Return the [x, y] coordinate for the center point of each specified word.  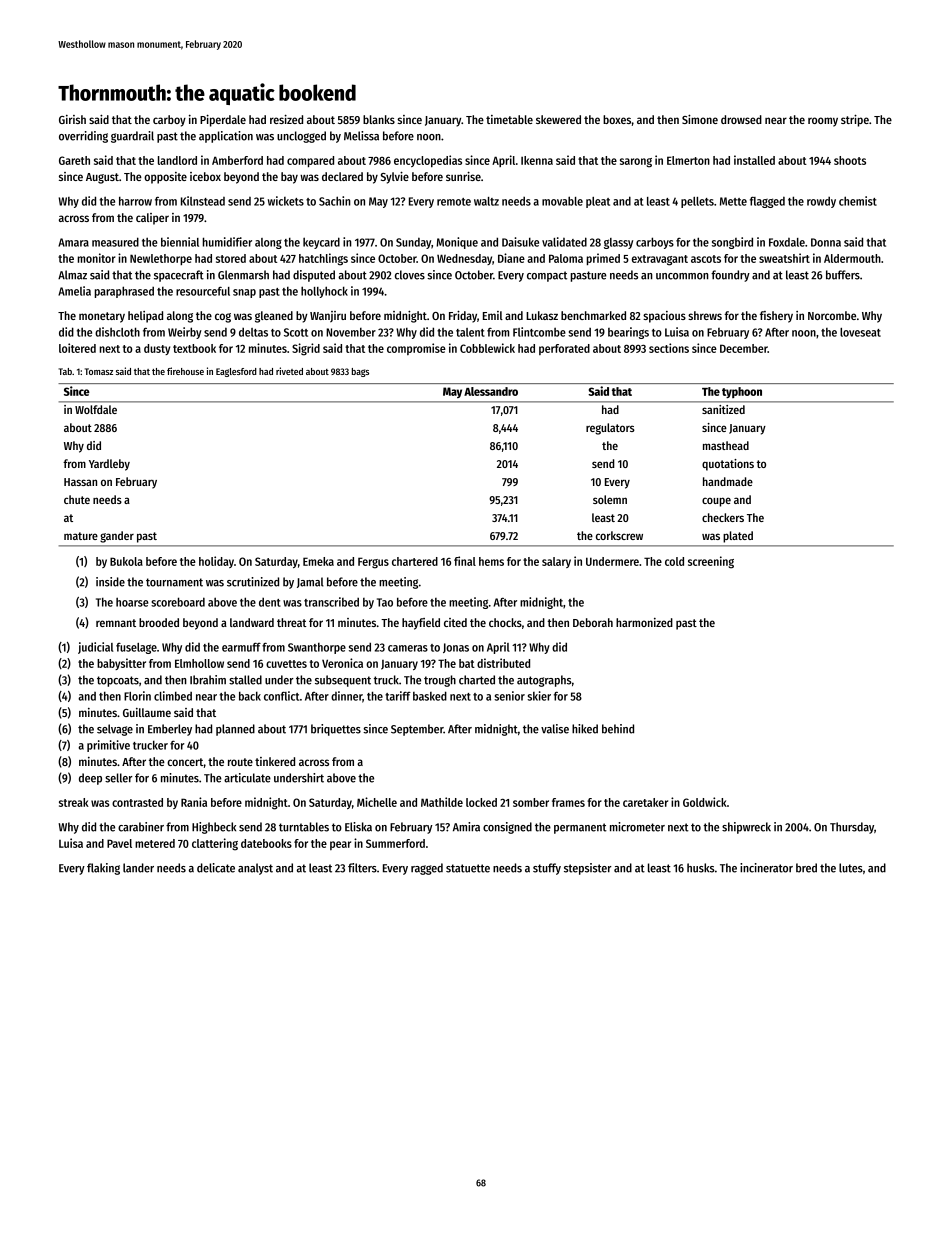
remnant [116, 623]
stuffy [547, 869]
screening [711, 562]
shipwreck [746, 828]
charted [477, 680]
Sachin [335, 201]
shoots [850, 160]
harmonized [644, 622]
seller [119, 778]
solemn [610, 499]
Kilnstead [203, 201]
